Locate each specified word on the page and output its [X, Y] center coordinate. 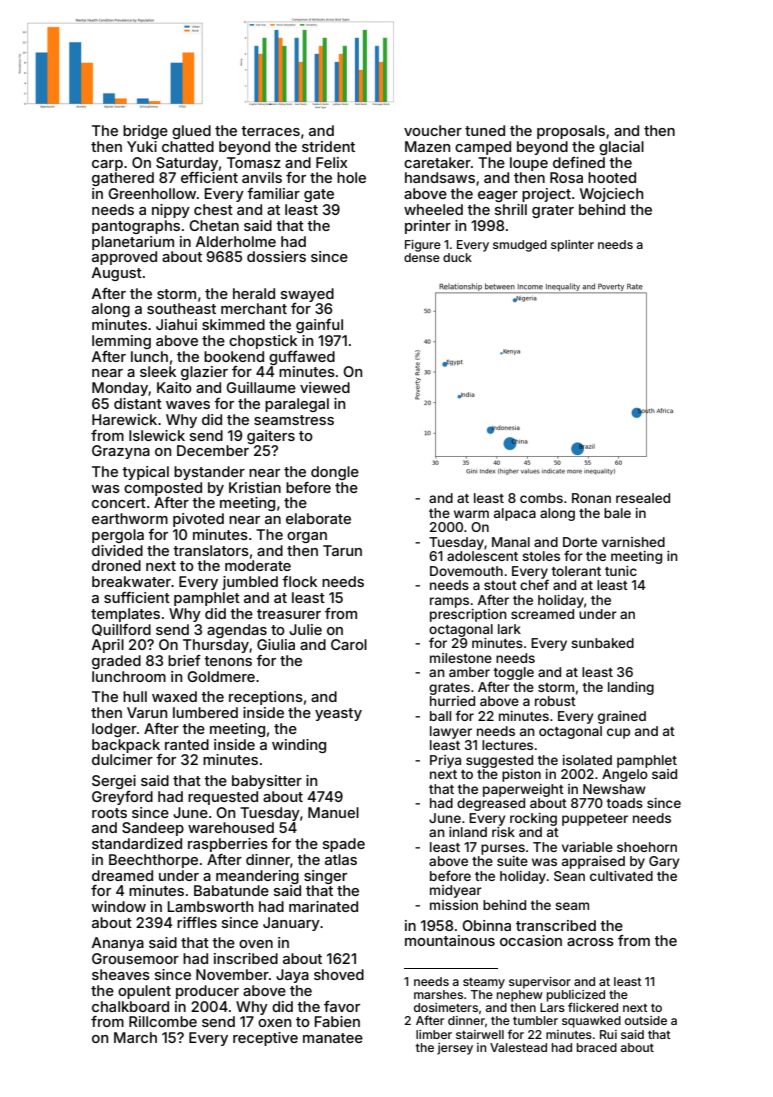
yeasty [338, 714]
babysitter [267, 782]
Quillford [121, 630]
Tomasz [254, 162]
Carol [349, 644]
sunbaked [602, 643]
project [546, 195]
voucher [433, 130]
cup [618, 733]
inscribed [246, 958]
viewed [325, 387]
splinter [572, 246]
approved [124, 258]
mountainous [450, 940]
